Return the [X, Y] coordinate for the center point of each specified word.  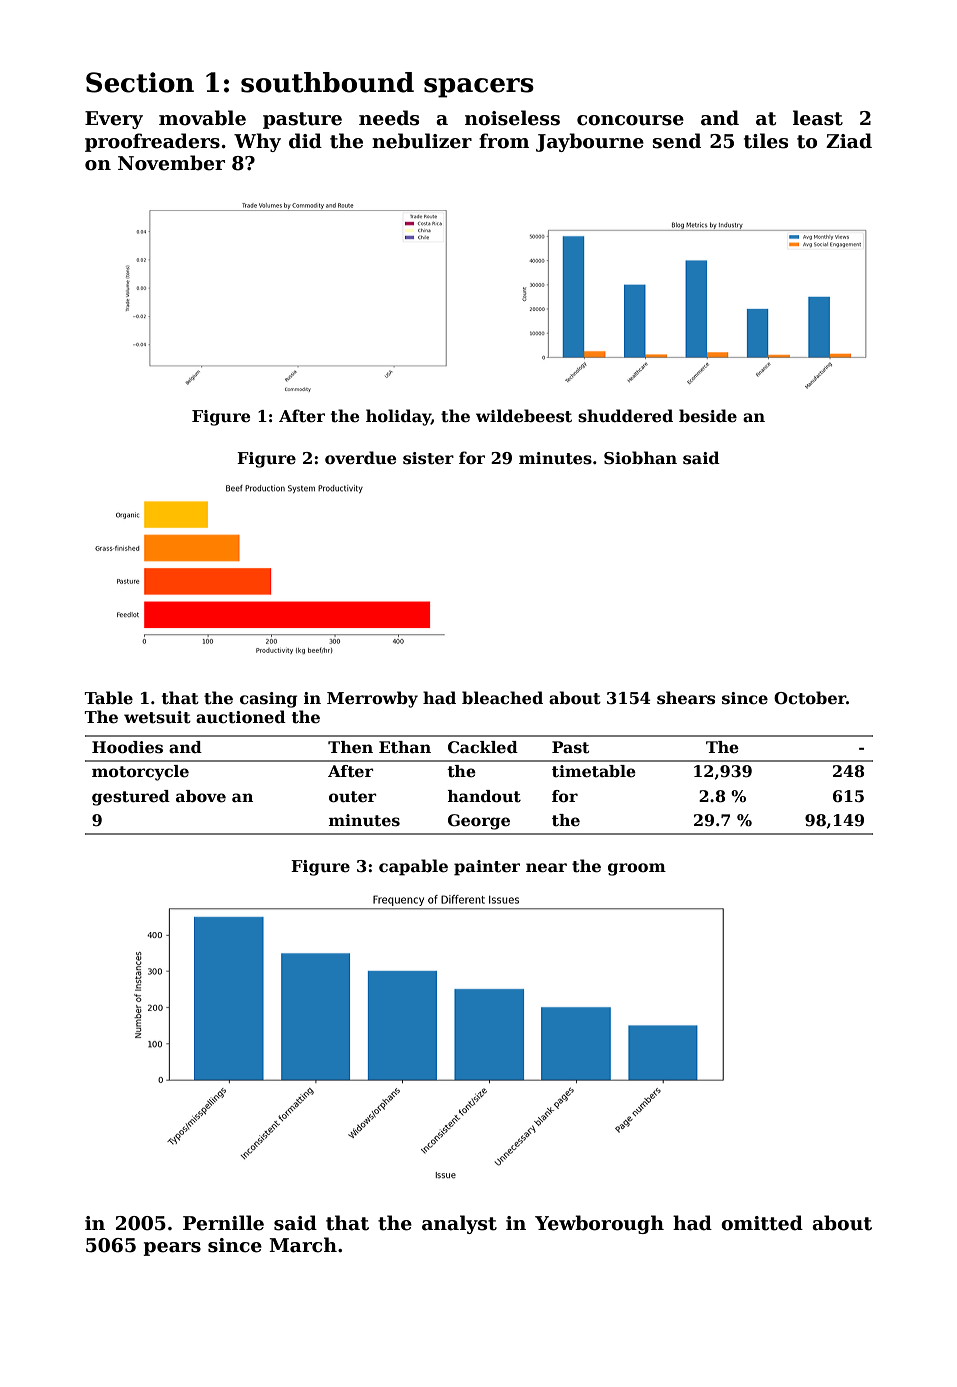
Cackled [483, 747]
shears [686, 698]
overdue [360, 458]
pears [172, 1249]
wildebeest [524, 416]
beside [708, 416]
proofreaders [152, 142]
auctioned [241, 717]
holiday [398, 417]
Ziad [849, 141]
